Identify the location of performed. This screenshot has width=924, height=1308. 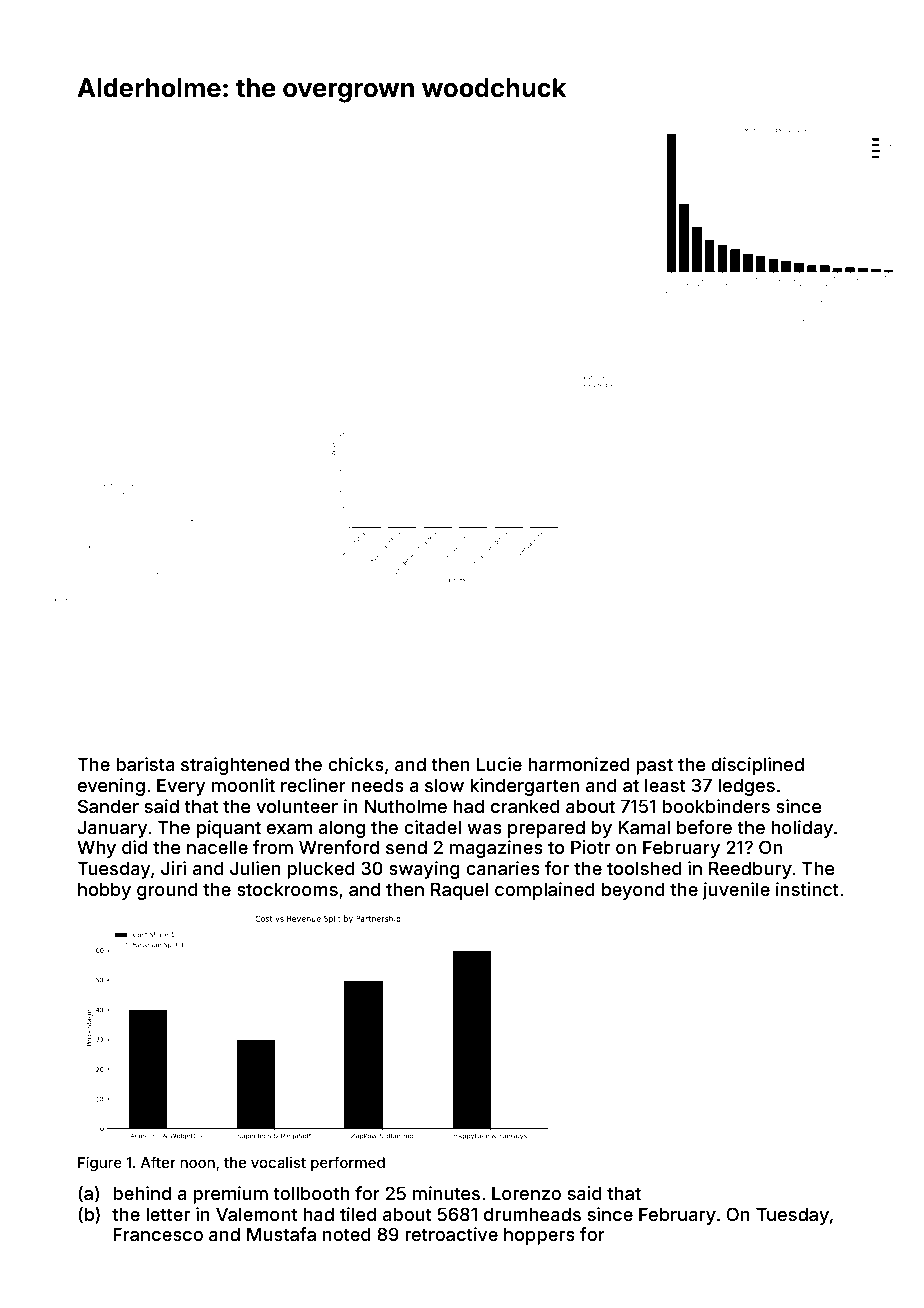
(348, 1163).
